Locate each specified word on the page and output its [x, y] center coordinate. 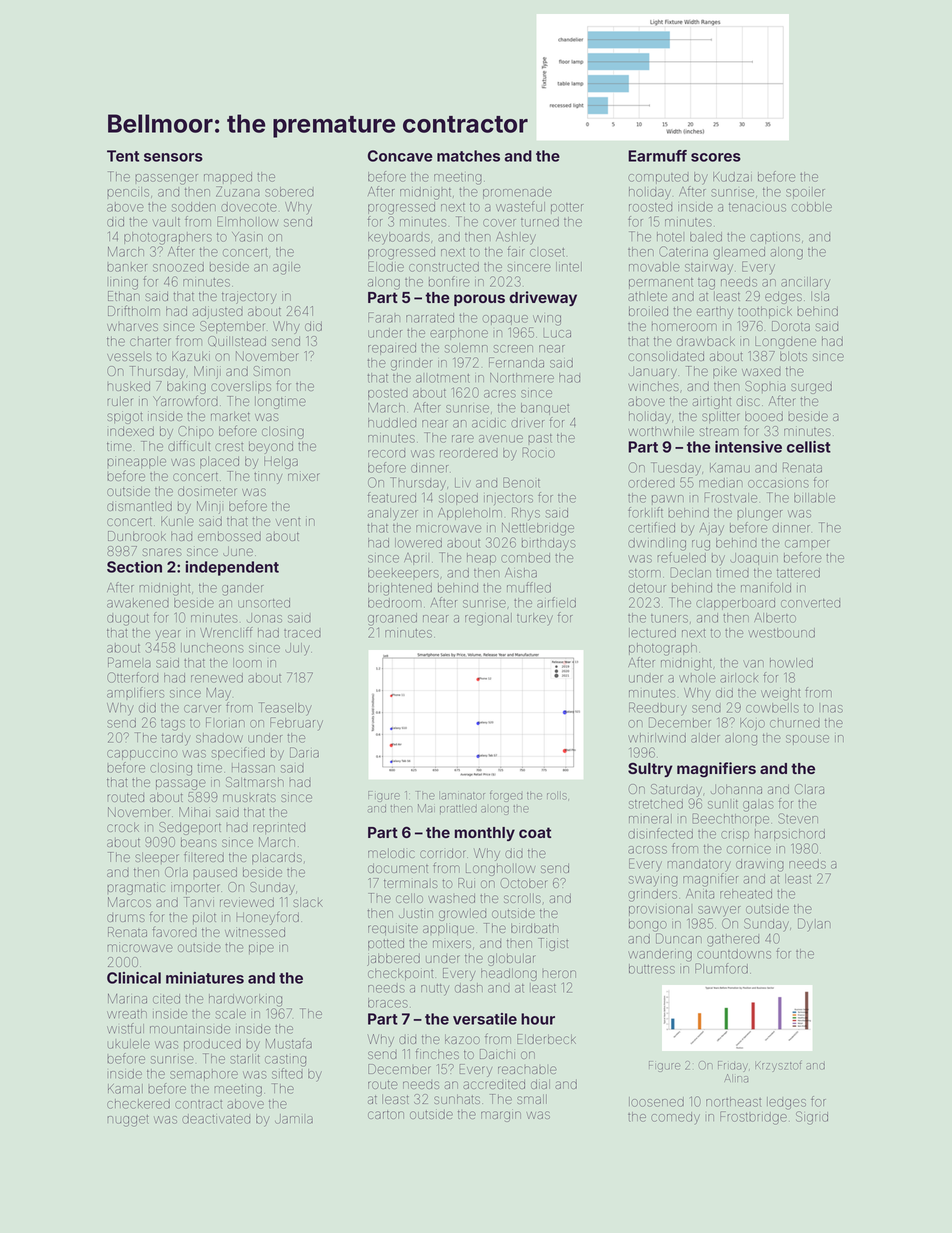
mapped [228, 177]
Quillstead [237, 341]
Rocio [539, 452]
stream [719, 431]
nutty [435, 990]
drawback [706, 341]
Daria [304, 752]
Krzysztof [778, 1066]
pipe [261, 949]
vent [288, 522]
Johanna [736, 789]
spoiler [805, 193]
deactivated [216, 1119]
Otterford [132, 677]
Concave [400, 156]
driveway [543, 298]
